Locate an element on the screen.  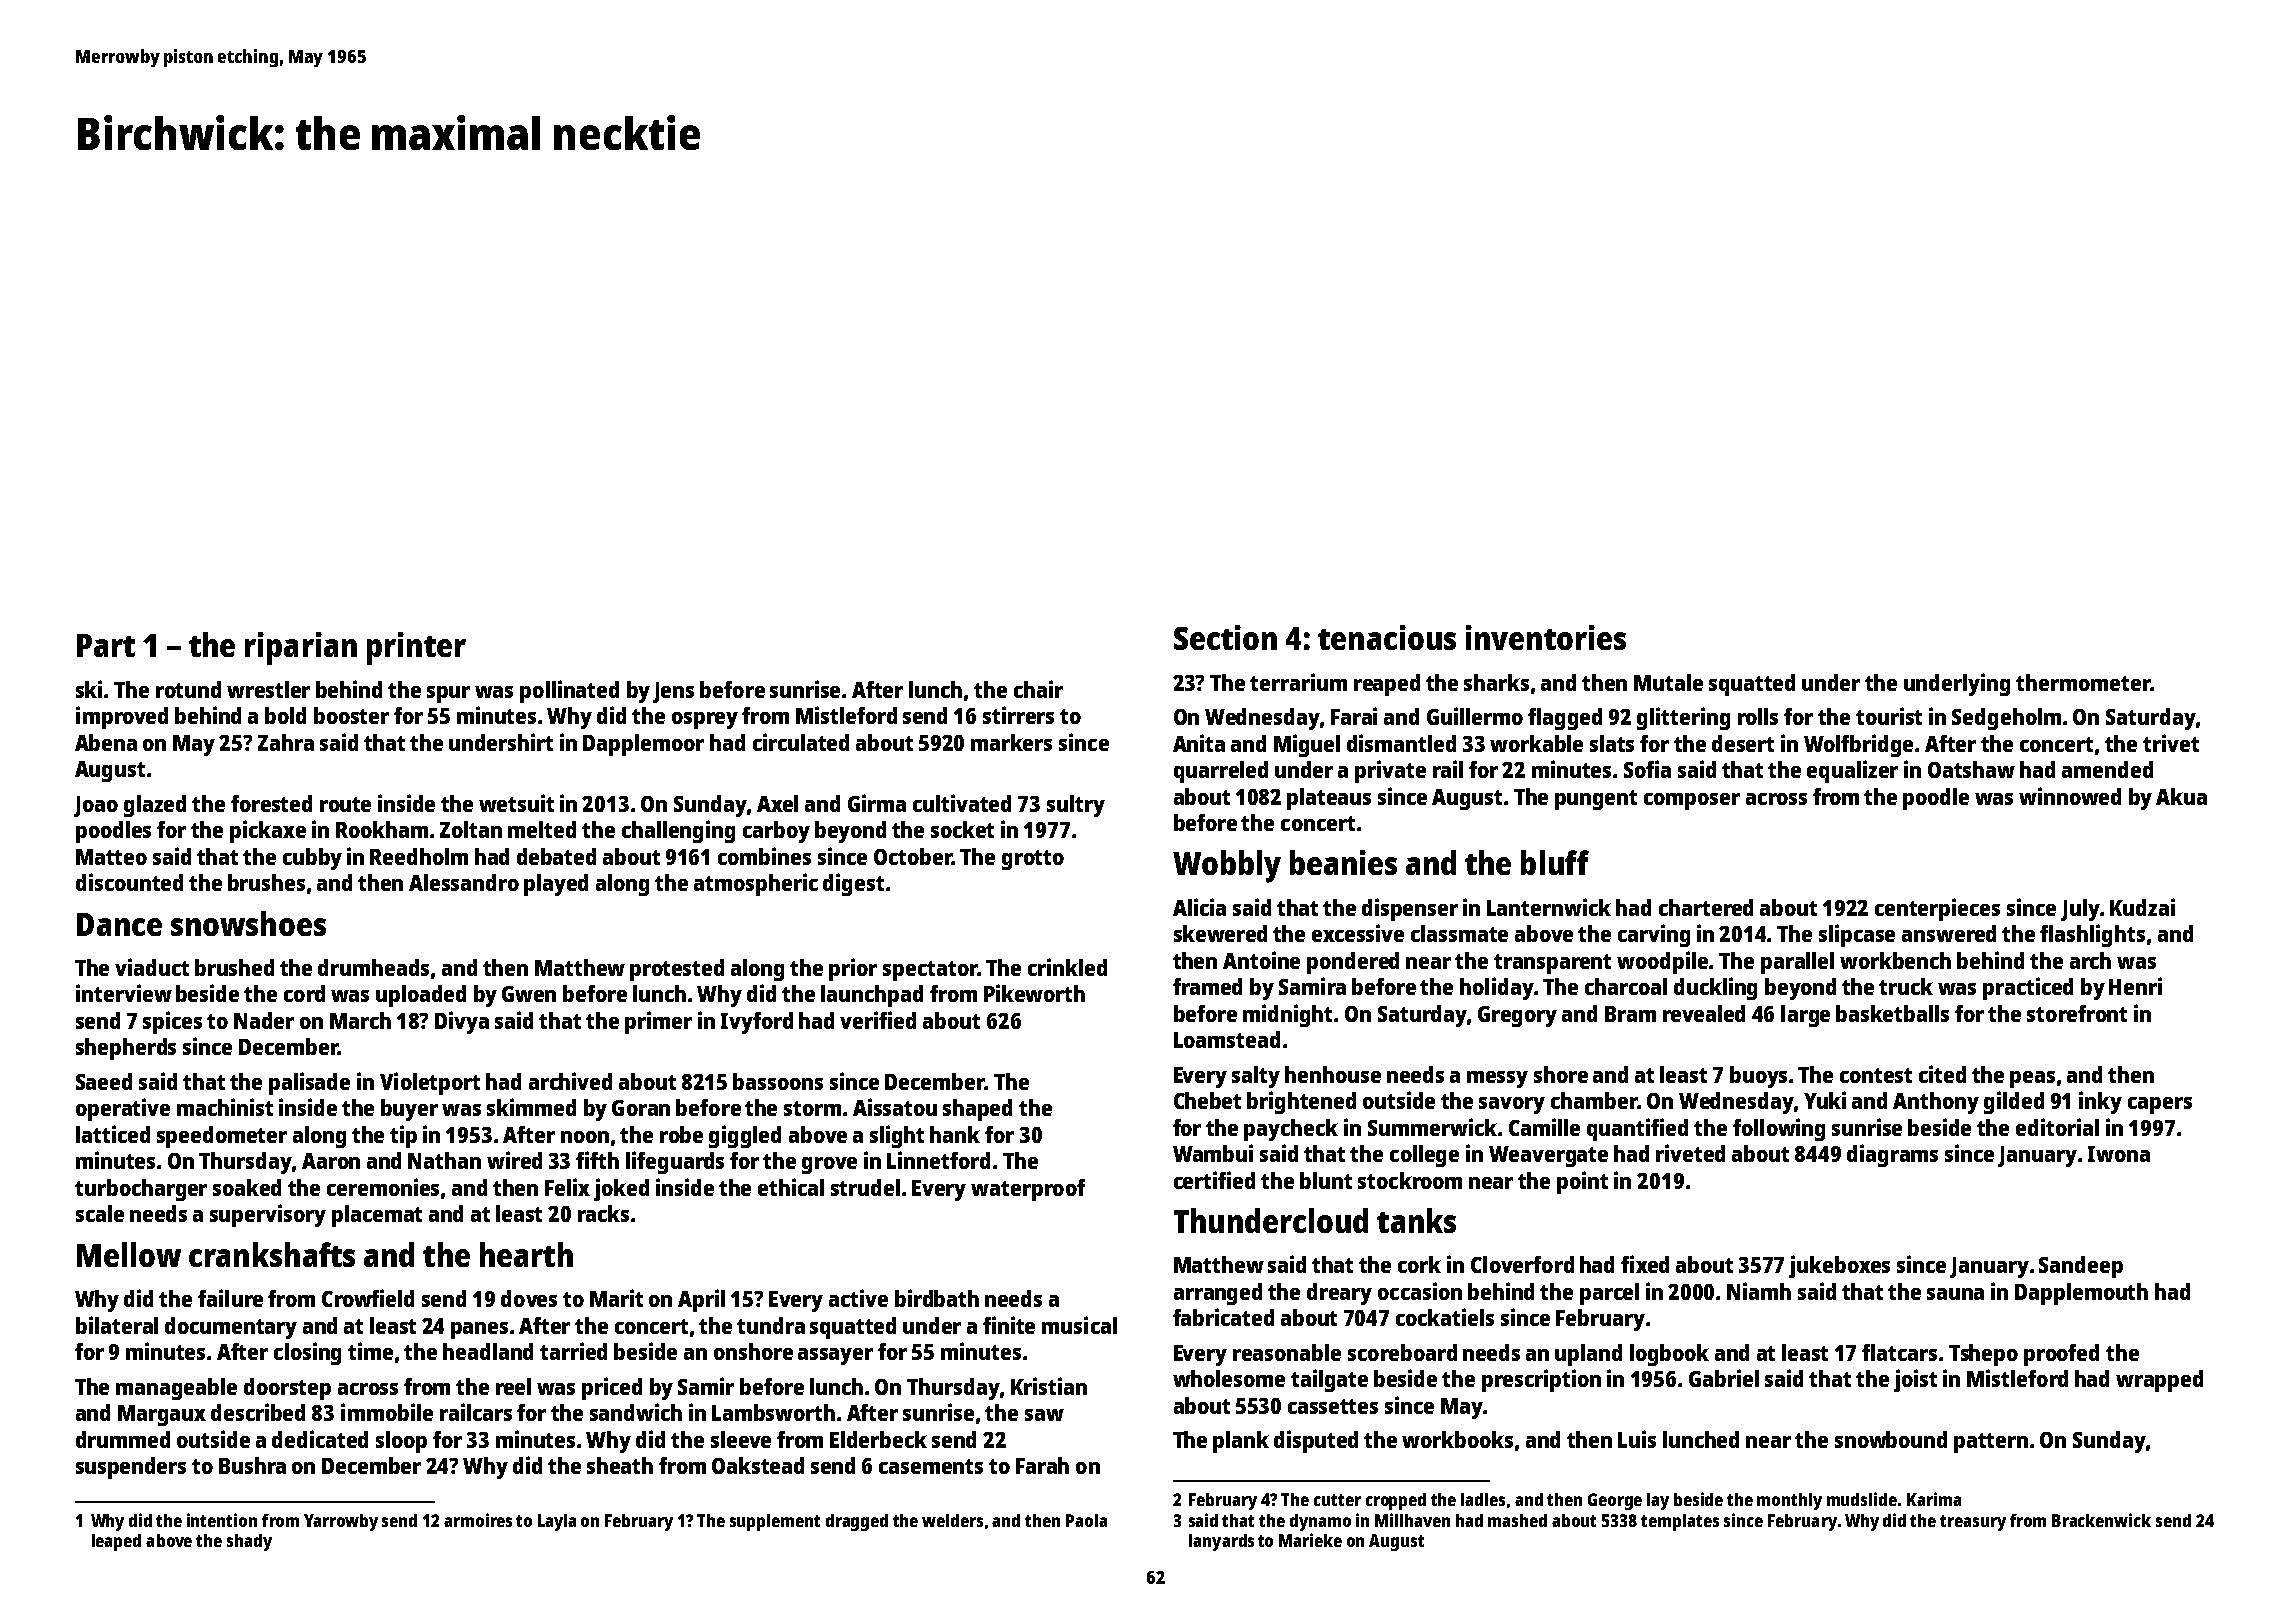
Section is located at coordinates (1225, 637).
